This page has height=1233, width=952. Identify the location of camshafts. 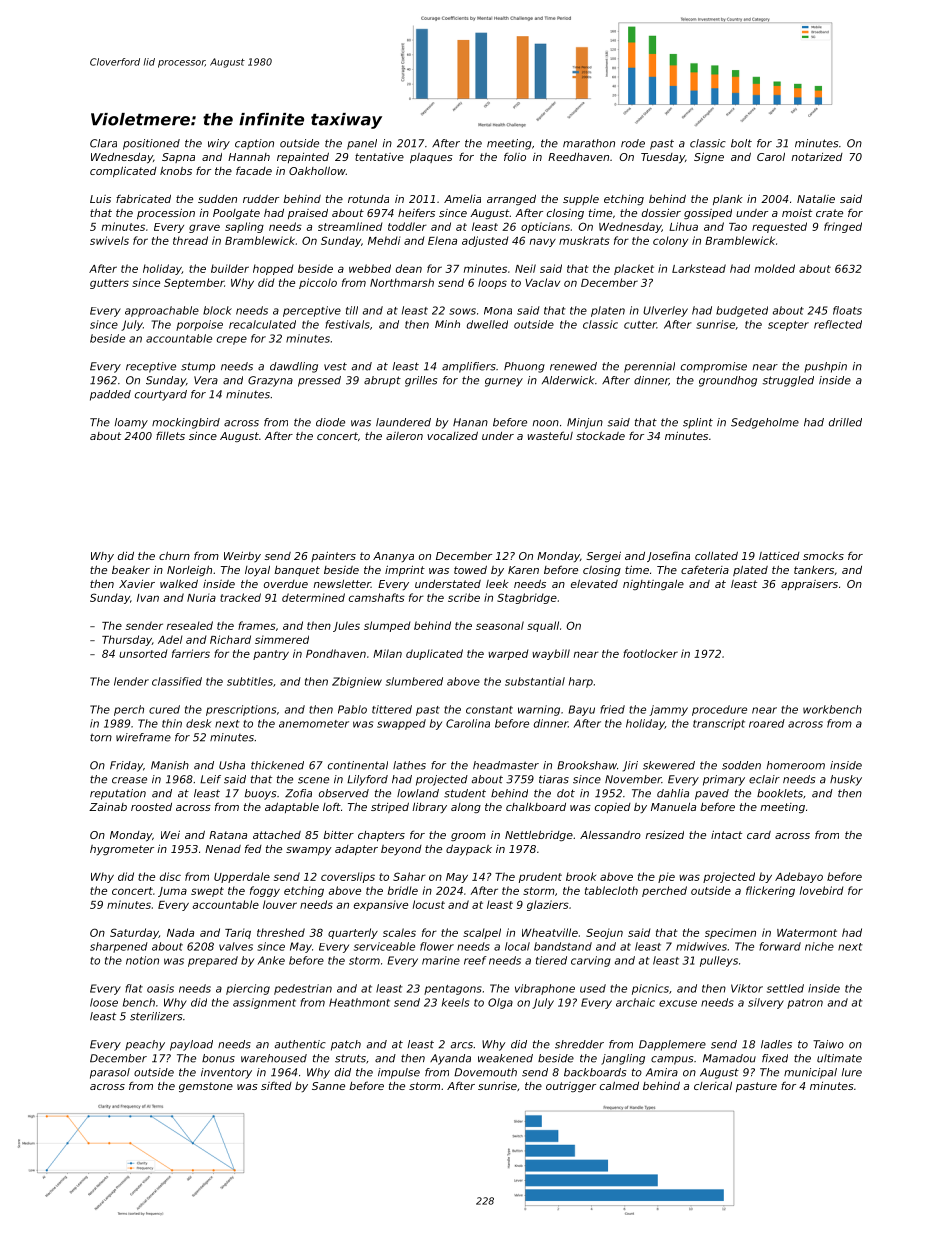
(377, 597).
